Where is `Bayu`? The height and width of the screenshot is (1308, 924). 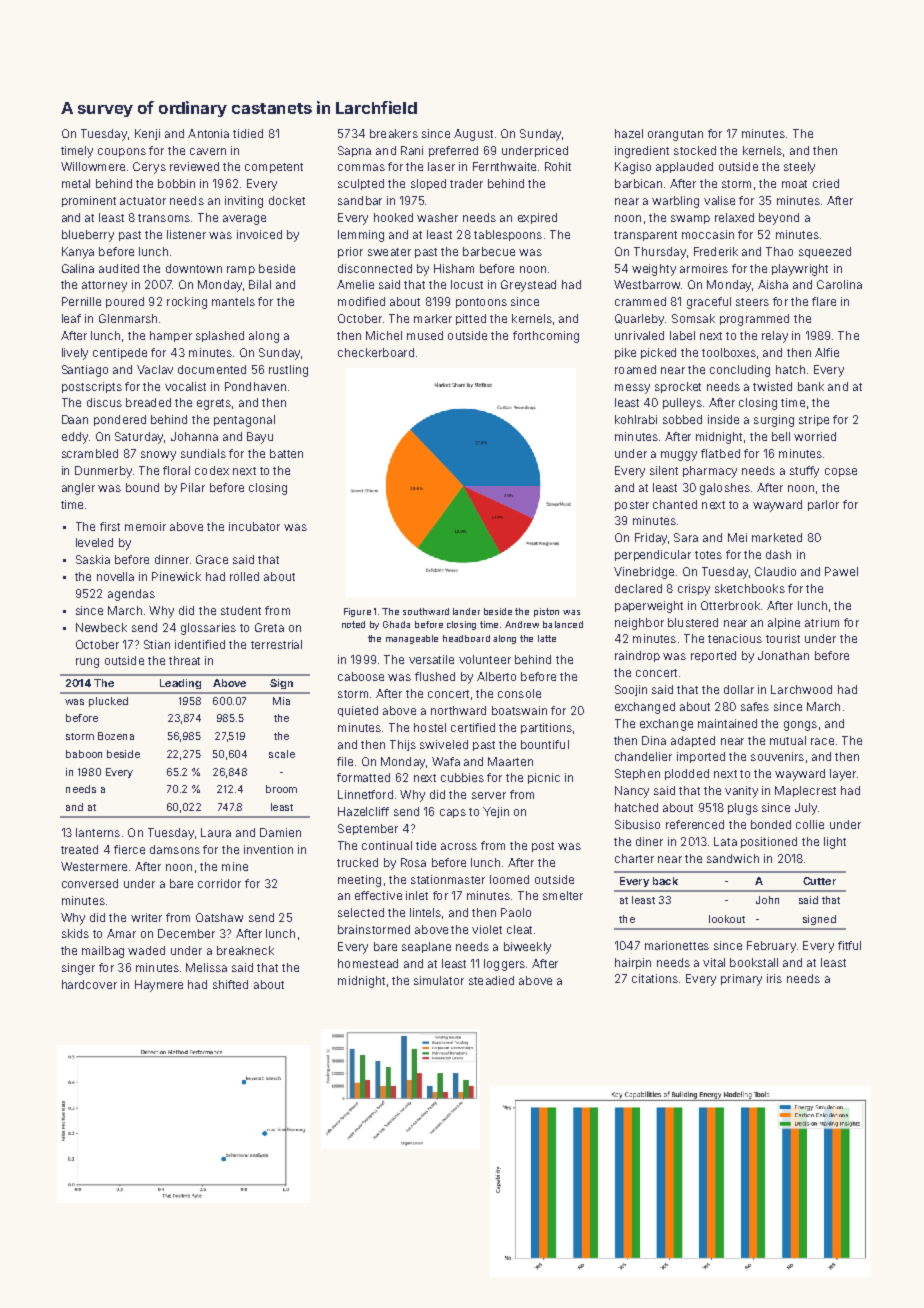 Bayu is located at coordinates (260, 438).
